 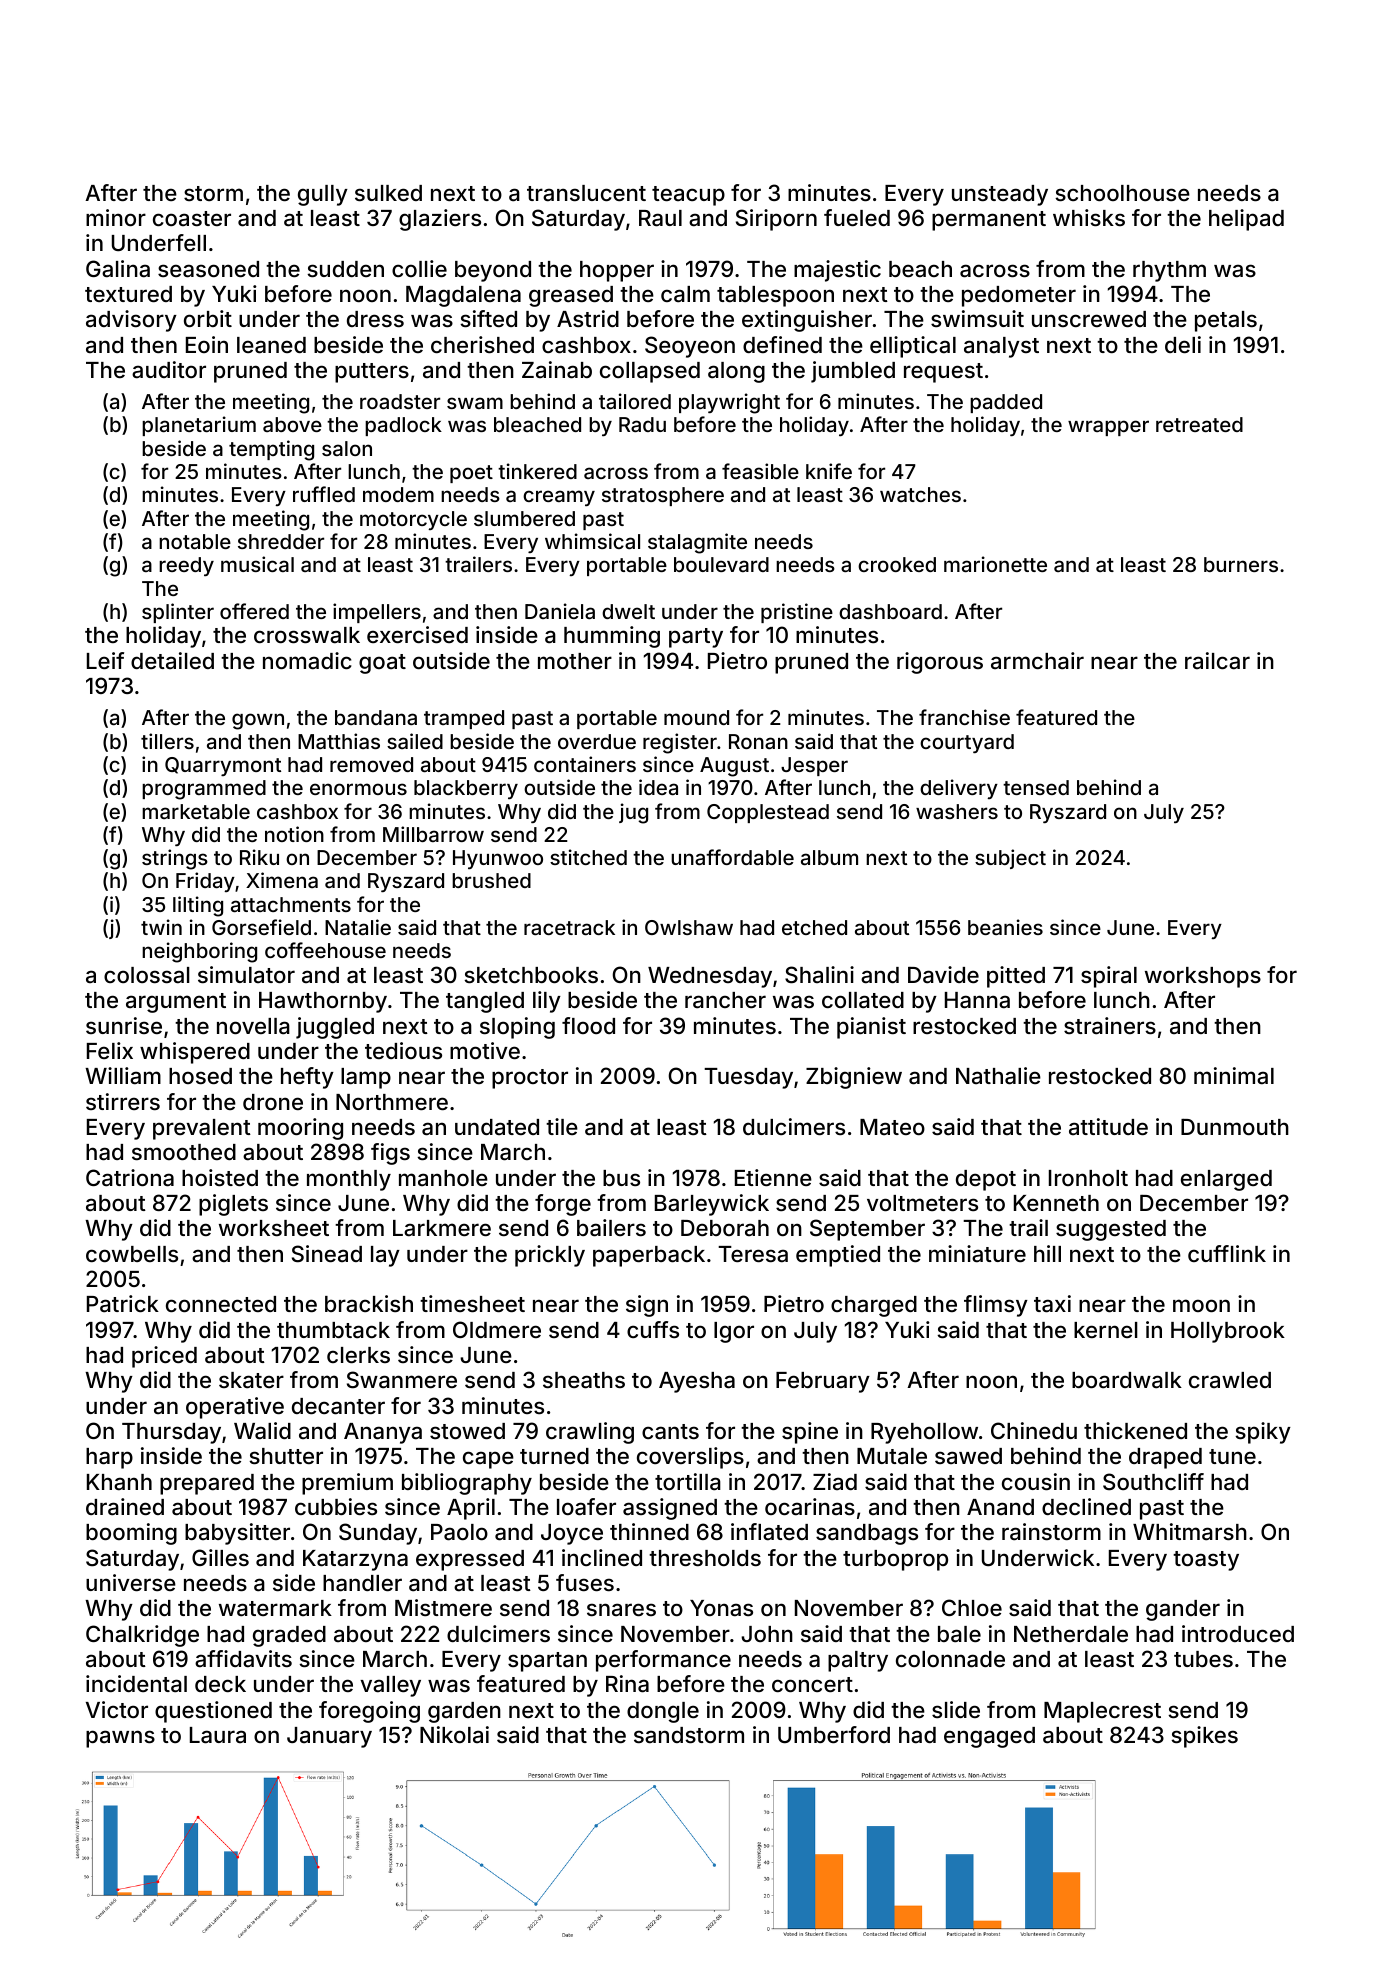 I want to click on tempting, so click(x=271, y=450).
